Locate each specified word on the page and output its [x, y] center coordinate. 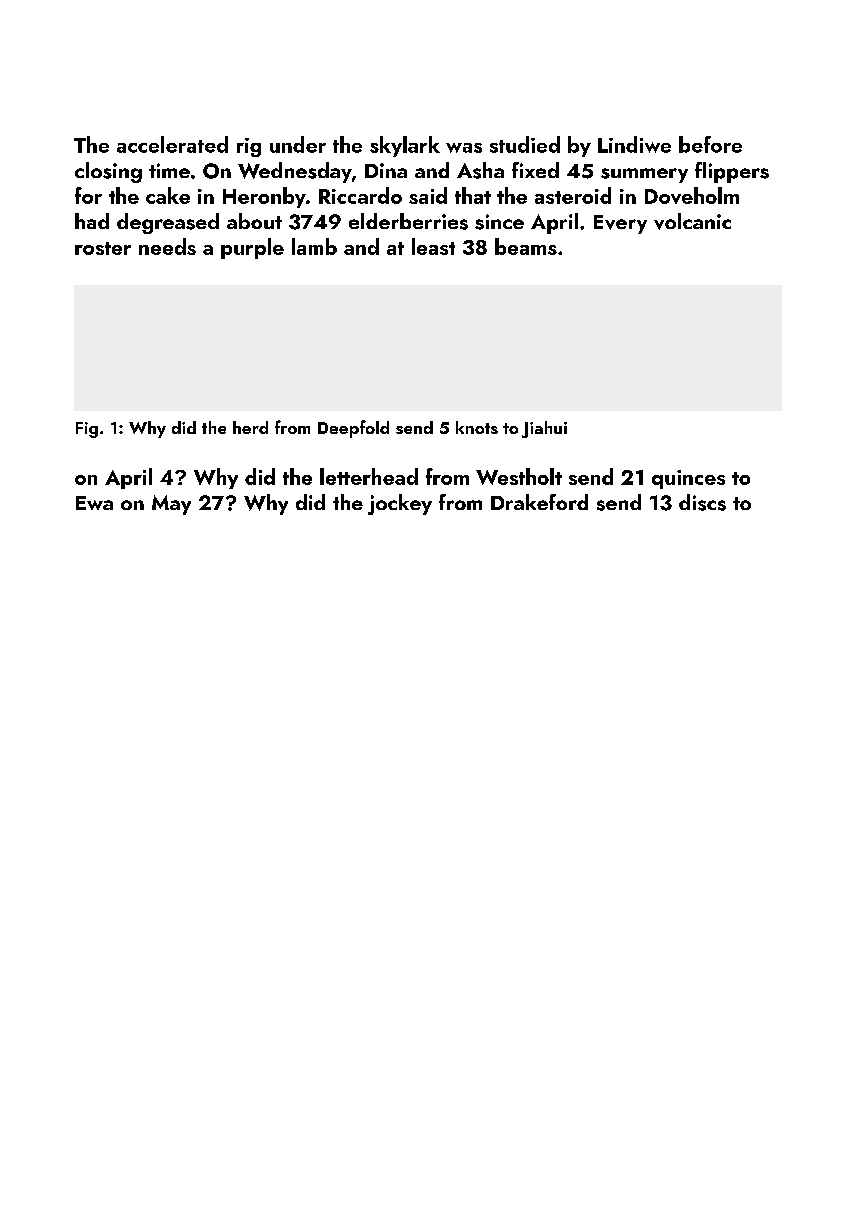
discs [702, 502]
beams [526, 246]
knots [477, 427]
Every [620, 224]
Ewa [94, 503]
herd [250, 427]
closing [108, 172]
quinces [688, 479]
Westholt [519, 476]
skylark [405, 146]
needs [167, 246]
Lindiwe [634, 144]
